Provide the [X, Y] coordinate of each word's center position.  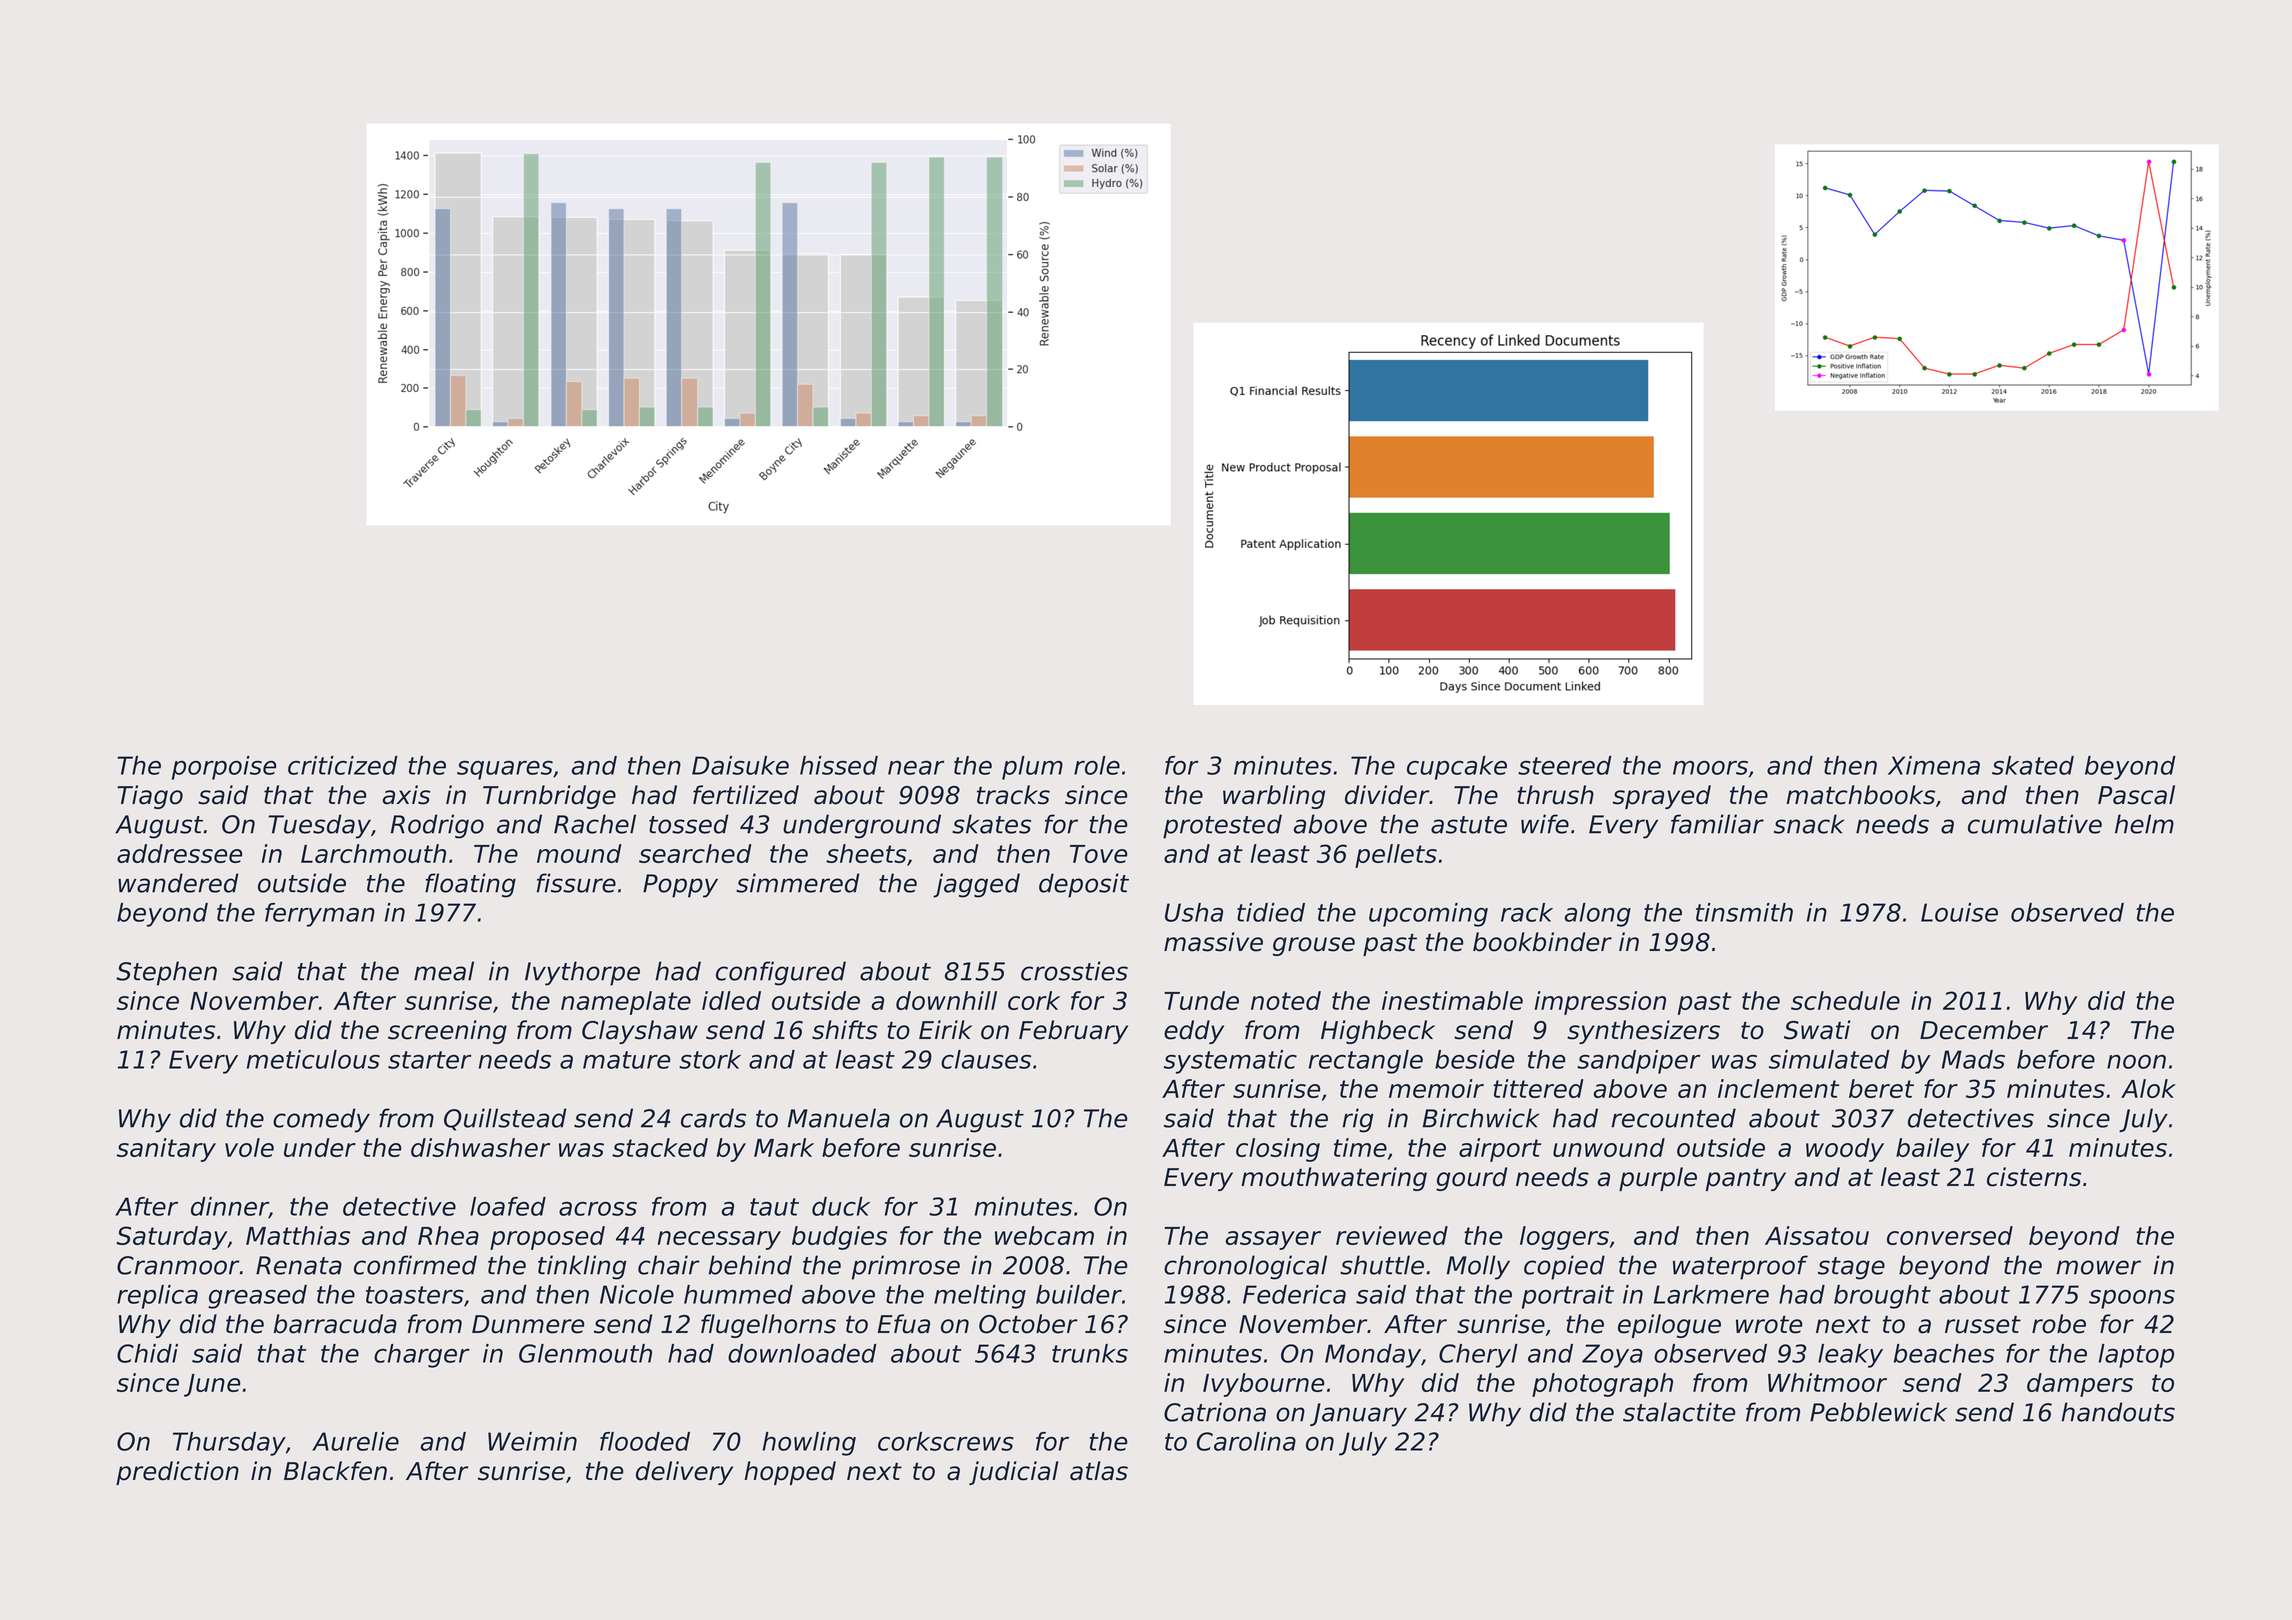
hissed [839, 765]
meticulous [313, 1059]
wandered [178, 883]
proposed [547, 1238]
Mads [1973, 1059]
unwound [1609, 1147]
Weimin [532, 1441]
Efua [904, 1324]
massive [1213, 942]
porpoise [224, 768]
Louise [1959, 912]
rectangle [1366, 1062]
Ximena [1934, 765]
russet [1983, 1325]
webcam [1044, 1235]
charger [421, 1356]
